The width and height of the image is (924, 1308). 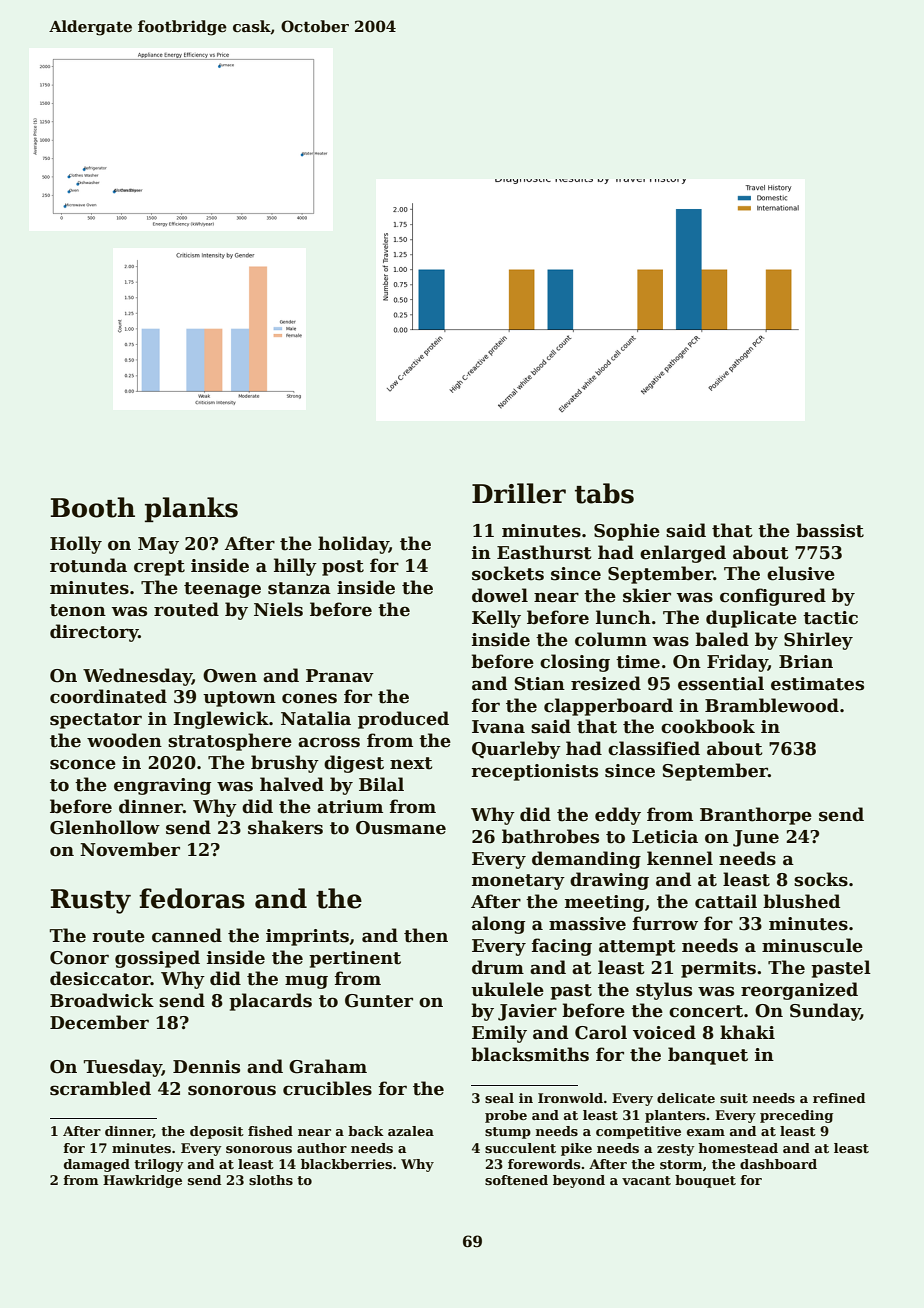 I want to click on planks, so click(x=191, y=509).
